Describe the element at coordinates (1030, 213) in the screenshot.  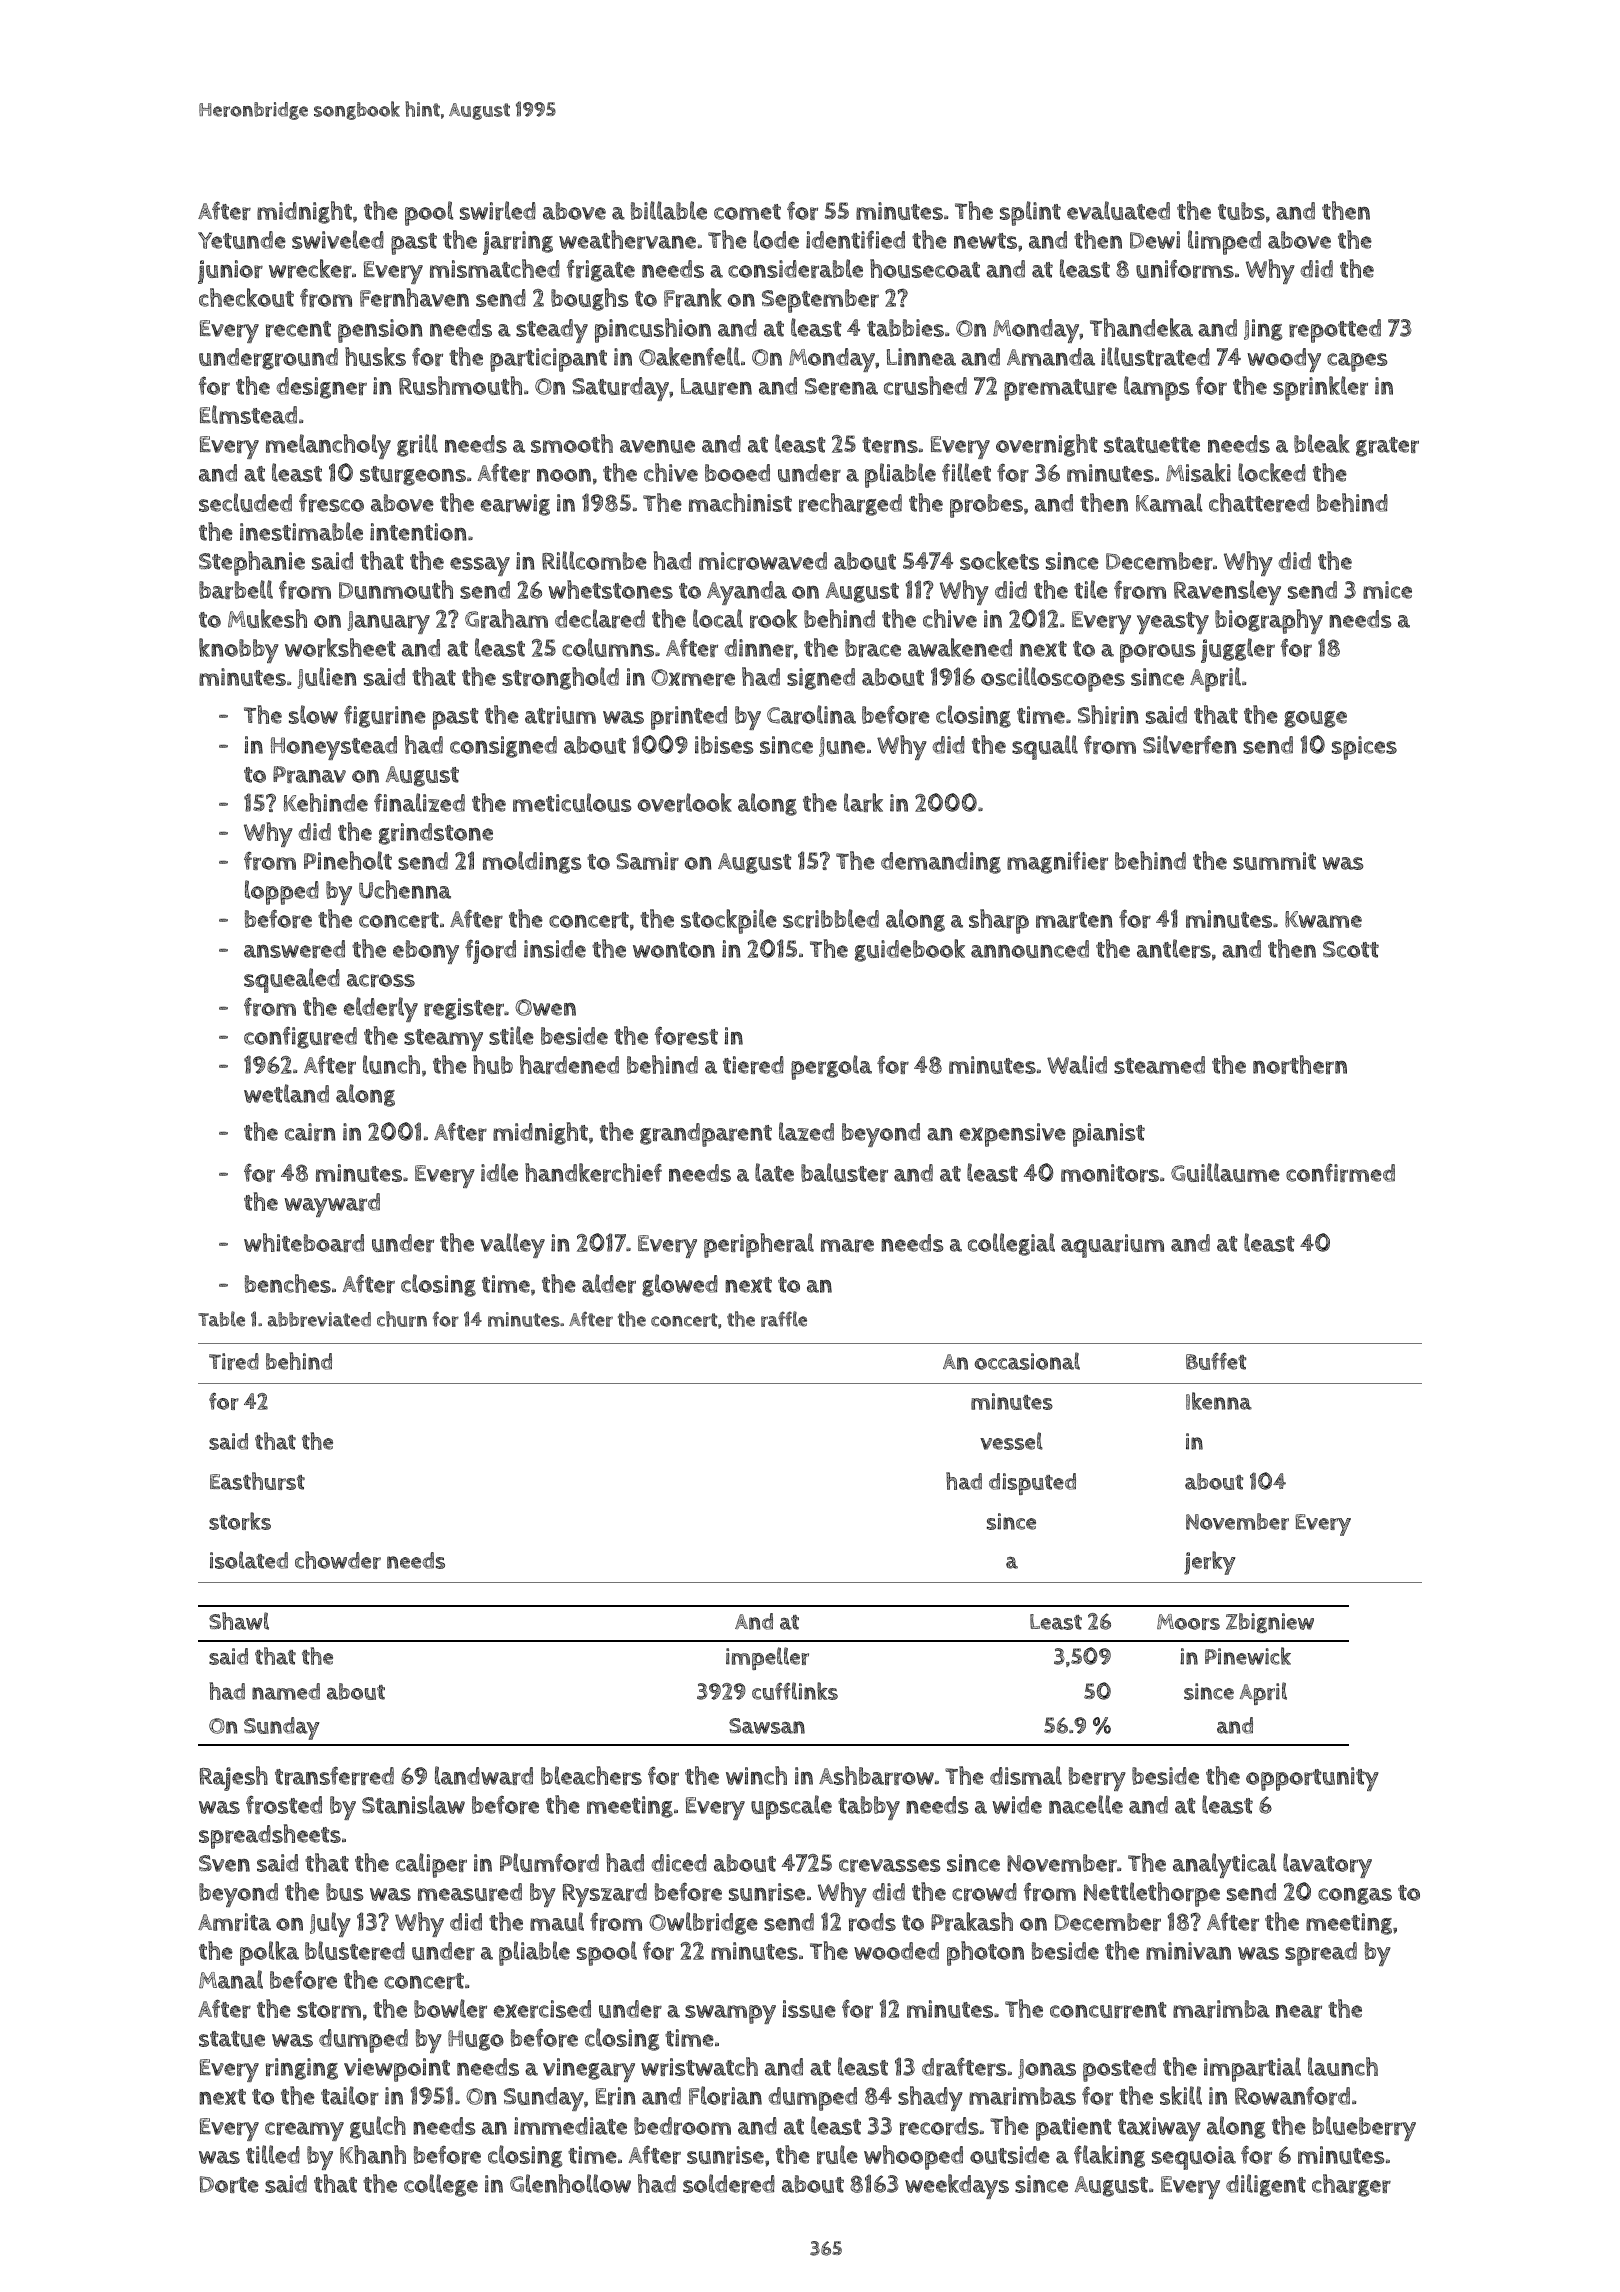
I see `splint` at that location.
